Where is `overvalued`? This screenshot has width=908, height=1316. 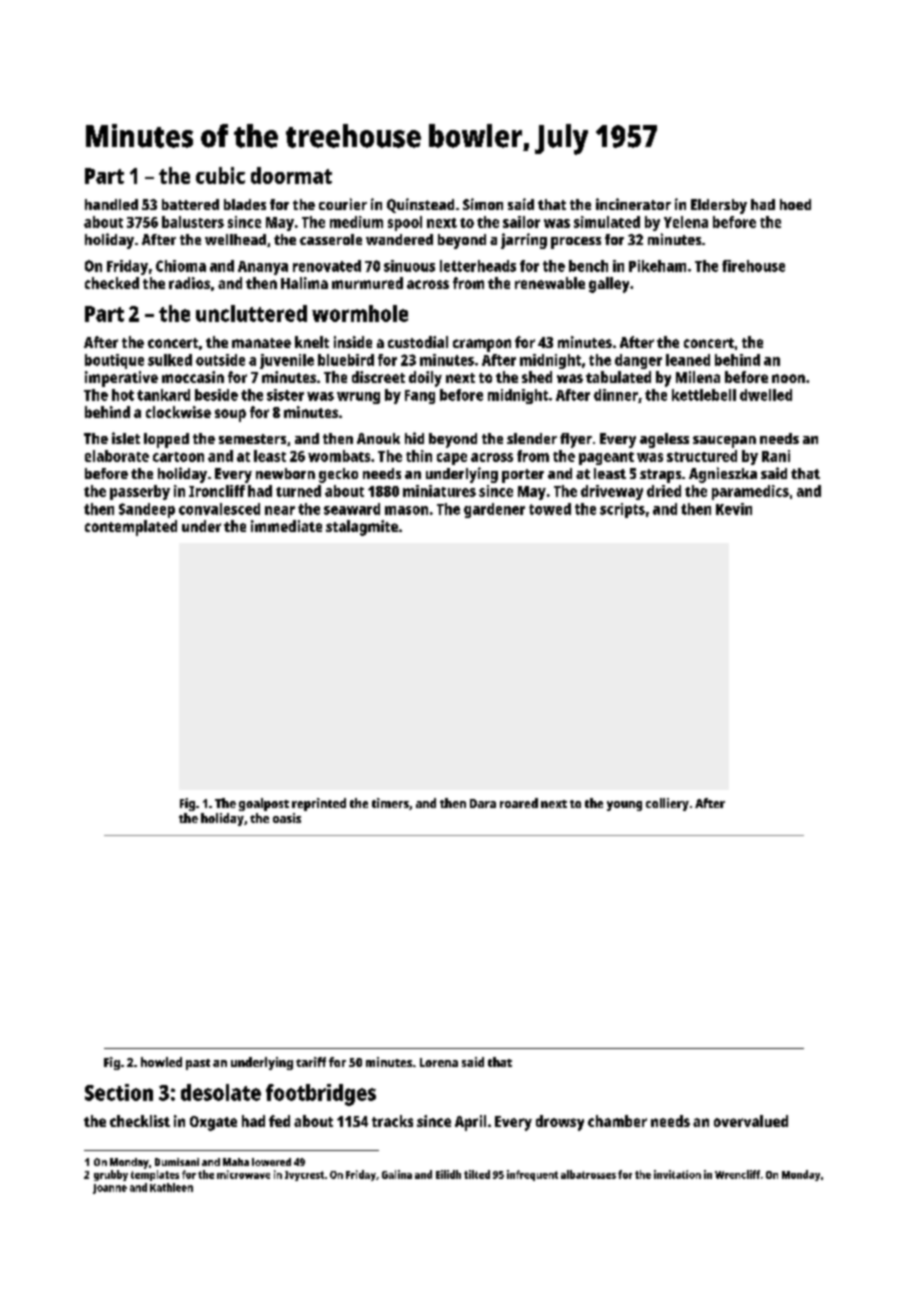
overvalued is located at coordinates (751, 1121).
